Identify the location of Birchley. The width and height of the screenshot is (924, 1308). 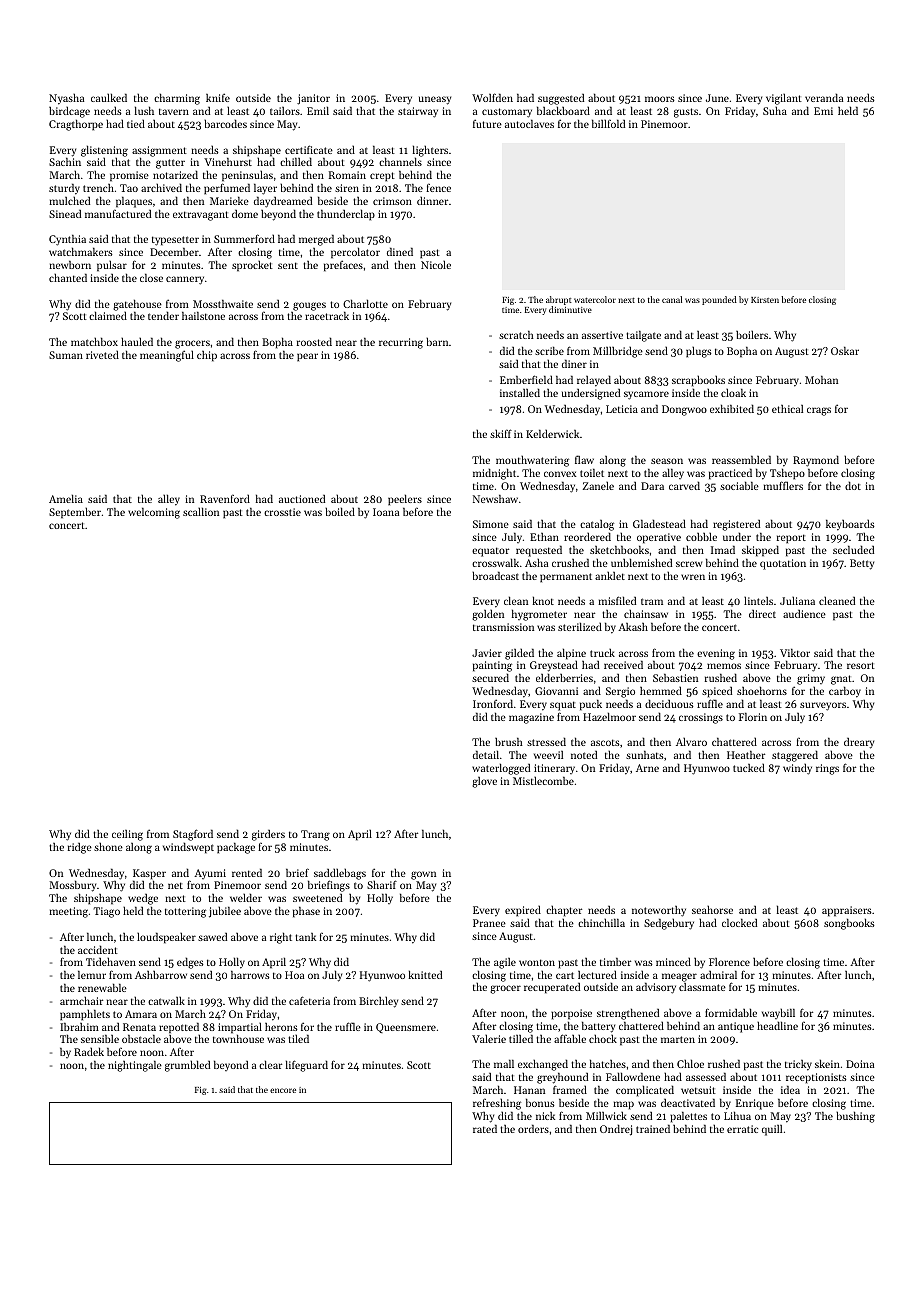
(378, 1002).
